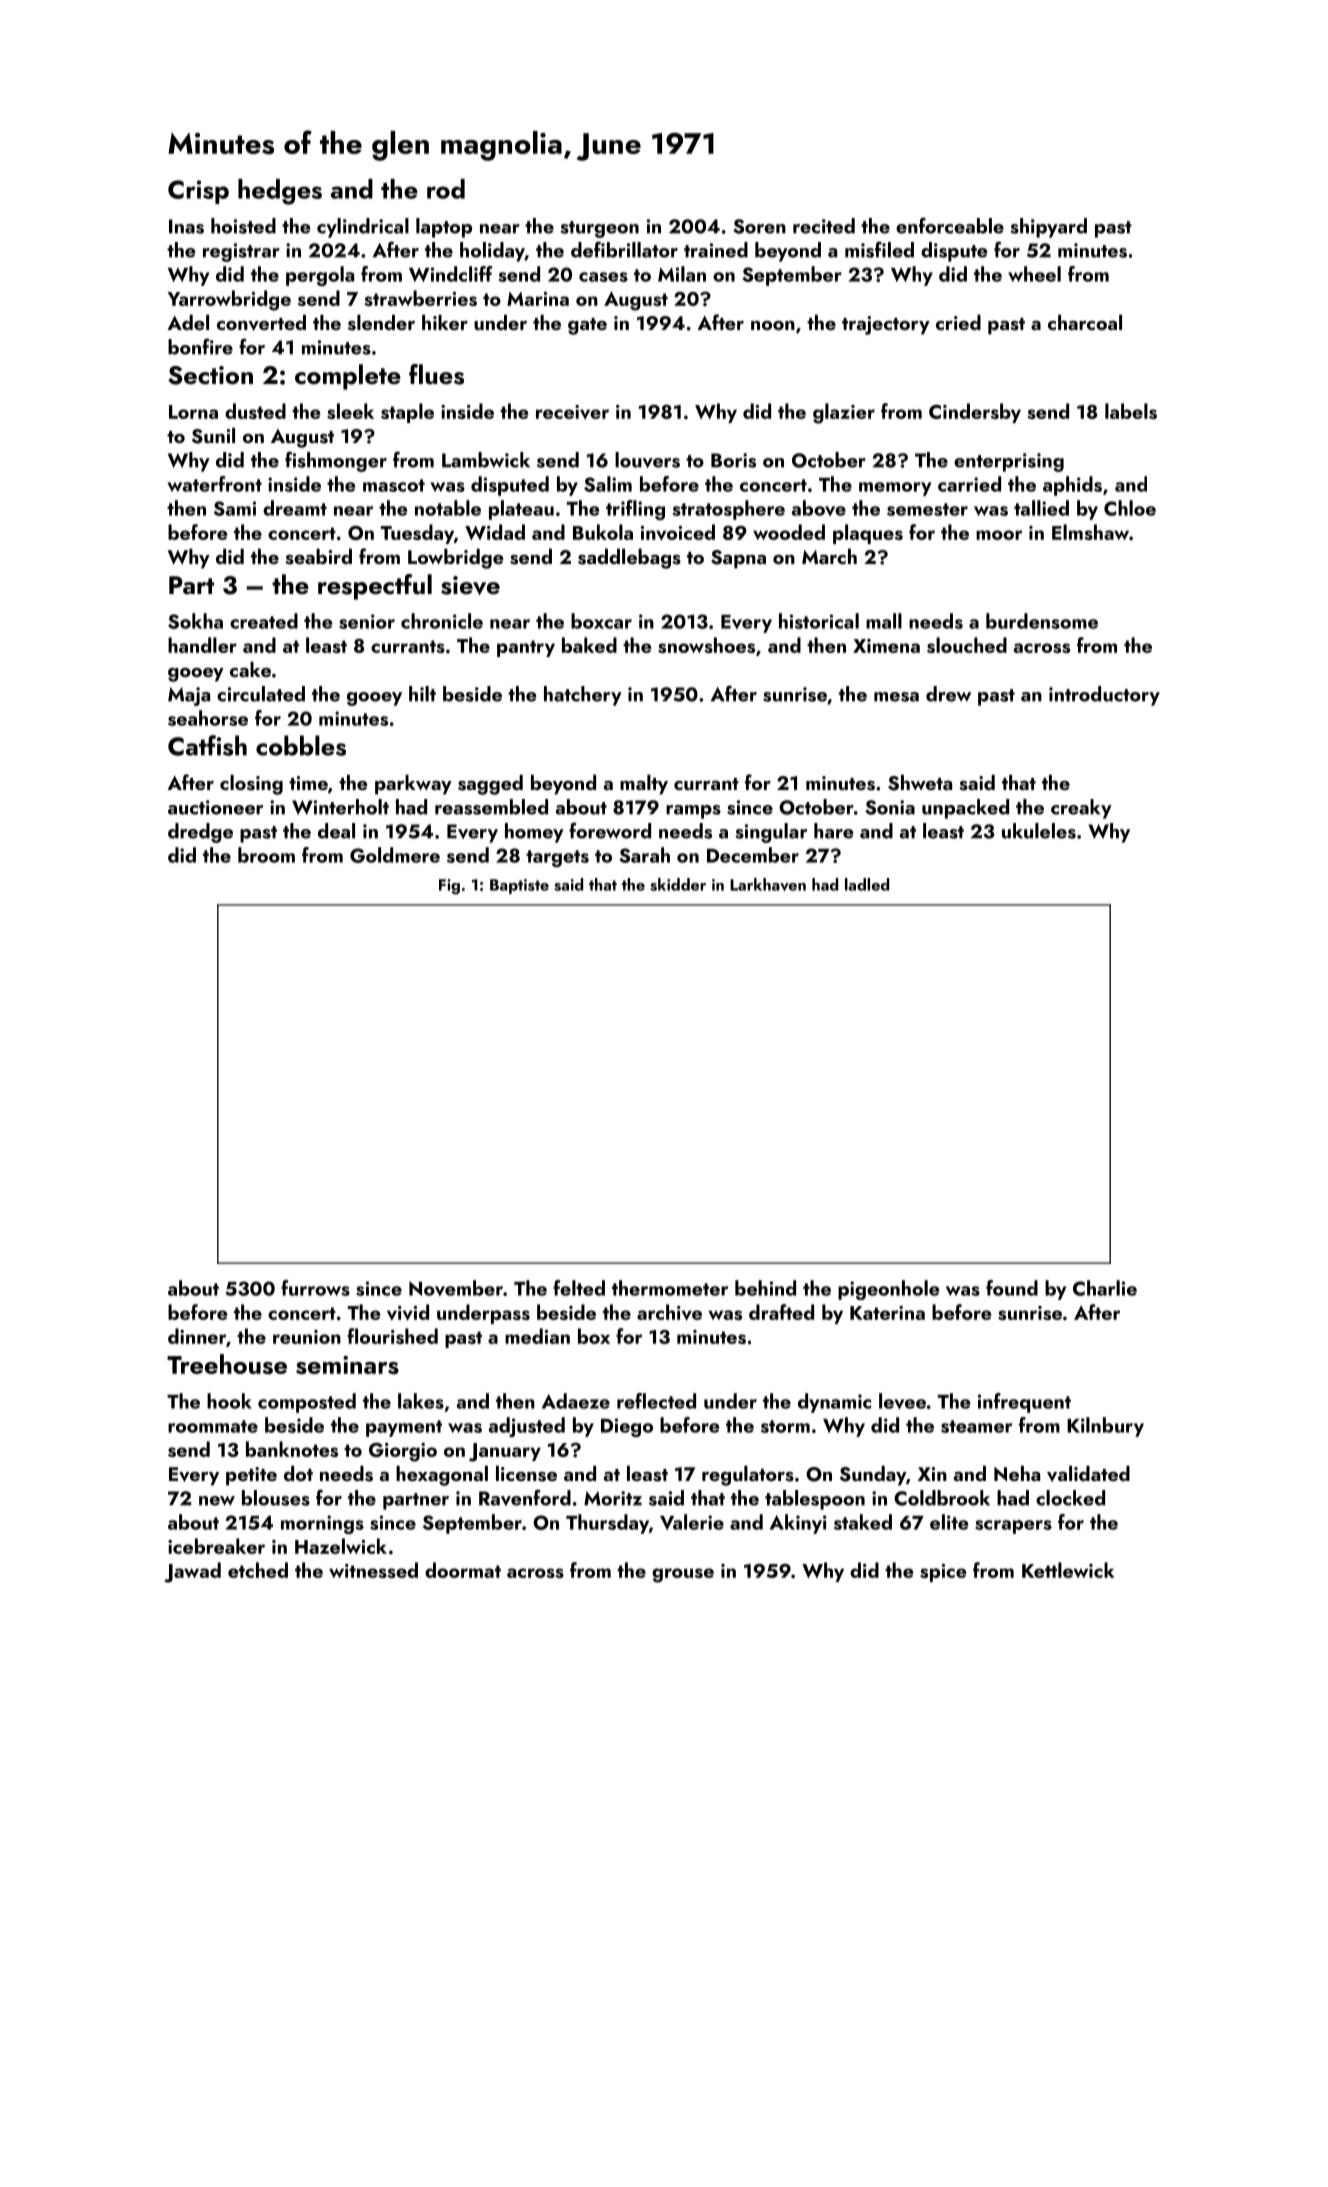 The width and height of the page is (1328, 2187). I want to click on ladled, so click(867, 884).
